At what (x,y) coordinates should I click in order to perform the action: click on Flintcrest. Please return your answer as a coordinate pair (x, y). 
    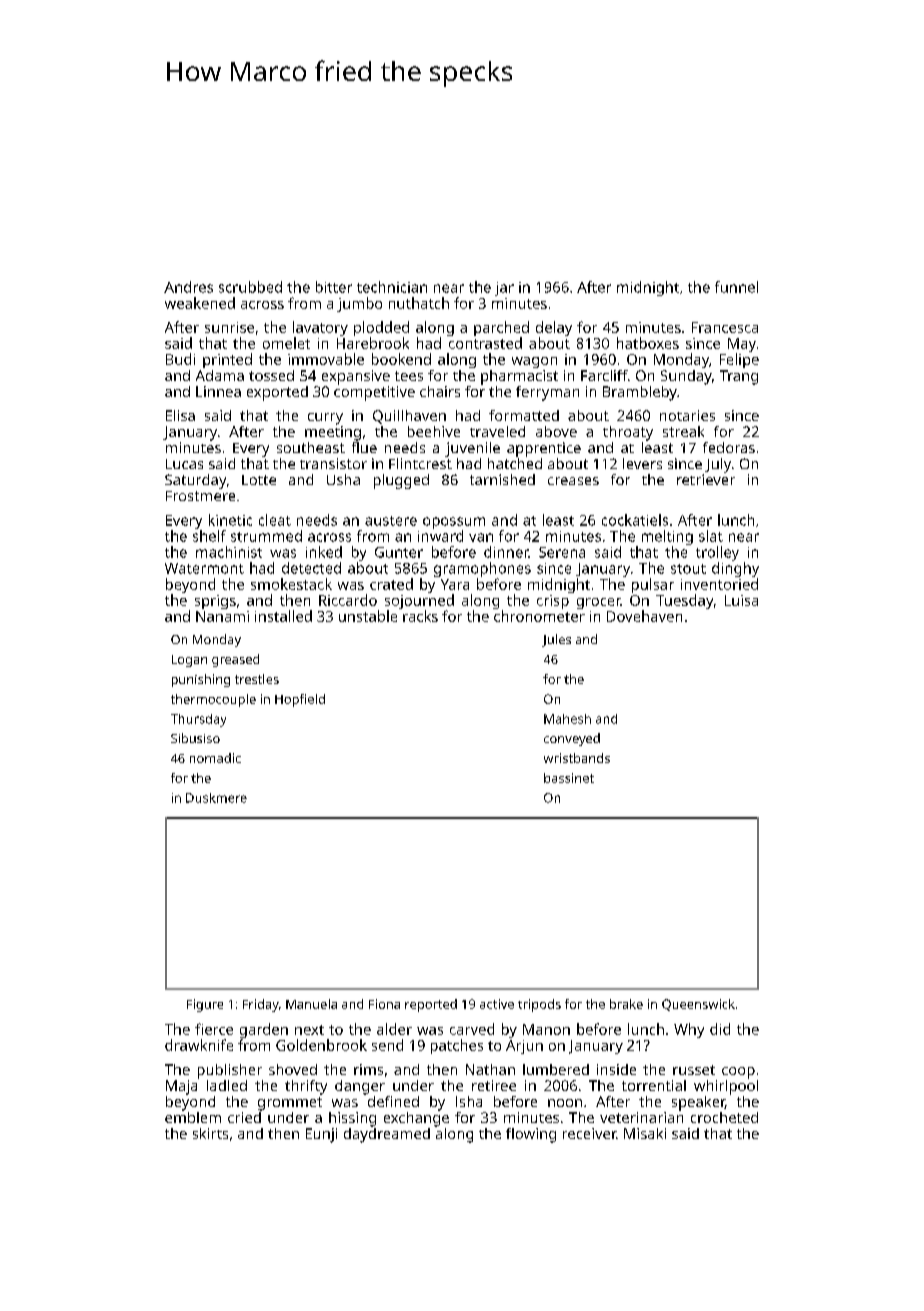
    Looking at the image, I should click on (420, 463).
